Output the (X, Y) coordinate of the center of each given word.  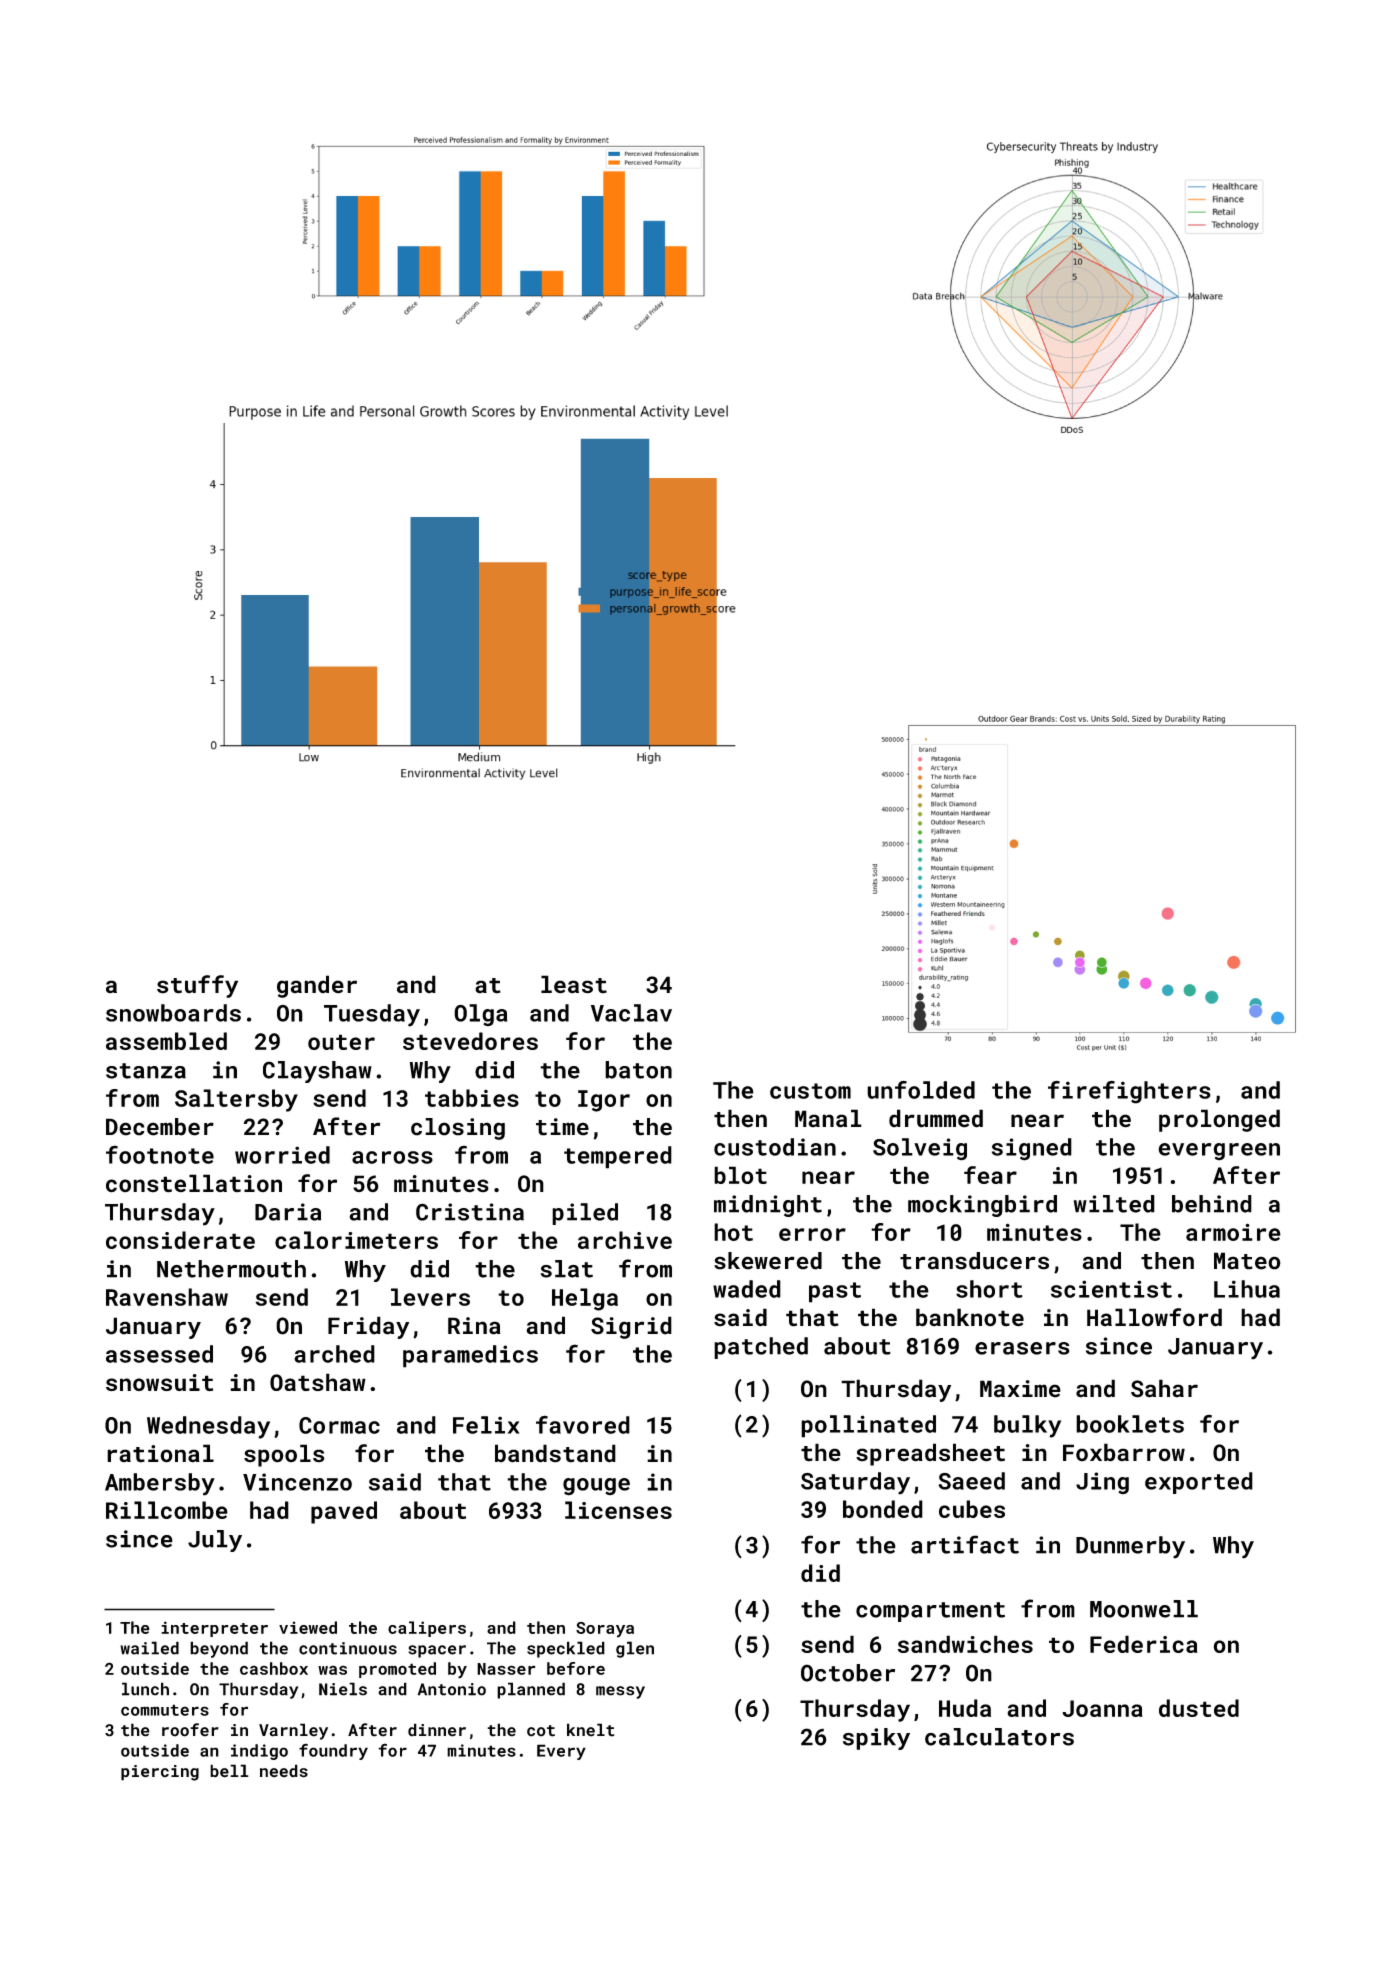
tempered (618, 1157)
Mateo (1247, 1261)
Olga (480, 1015)
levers (430, 1297)
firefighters (1129, 1092)
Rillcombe (167, 1510)
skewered (768, 1261)
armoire (1233, 1232)
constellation (194, 1183)
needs (284, 1771)
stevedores (470, 1041)
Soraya (605, 1630)
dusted (1199, 1708)
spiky (876, 1739)
